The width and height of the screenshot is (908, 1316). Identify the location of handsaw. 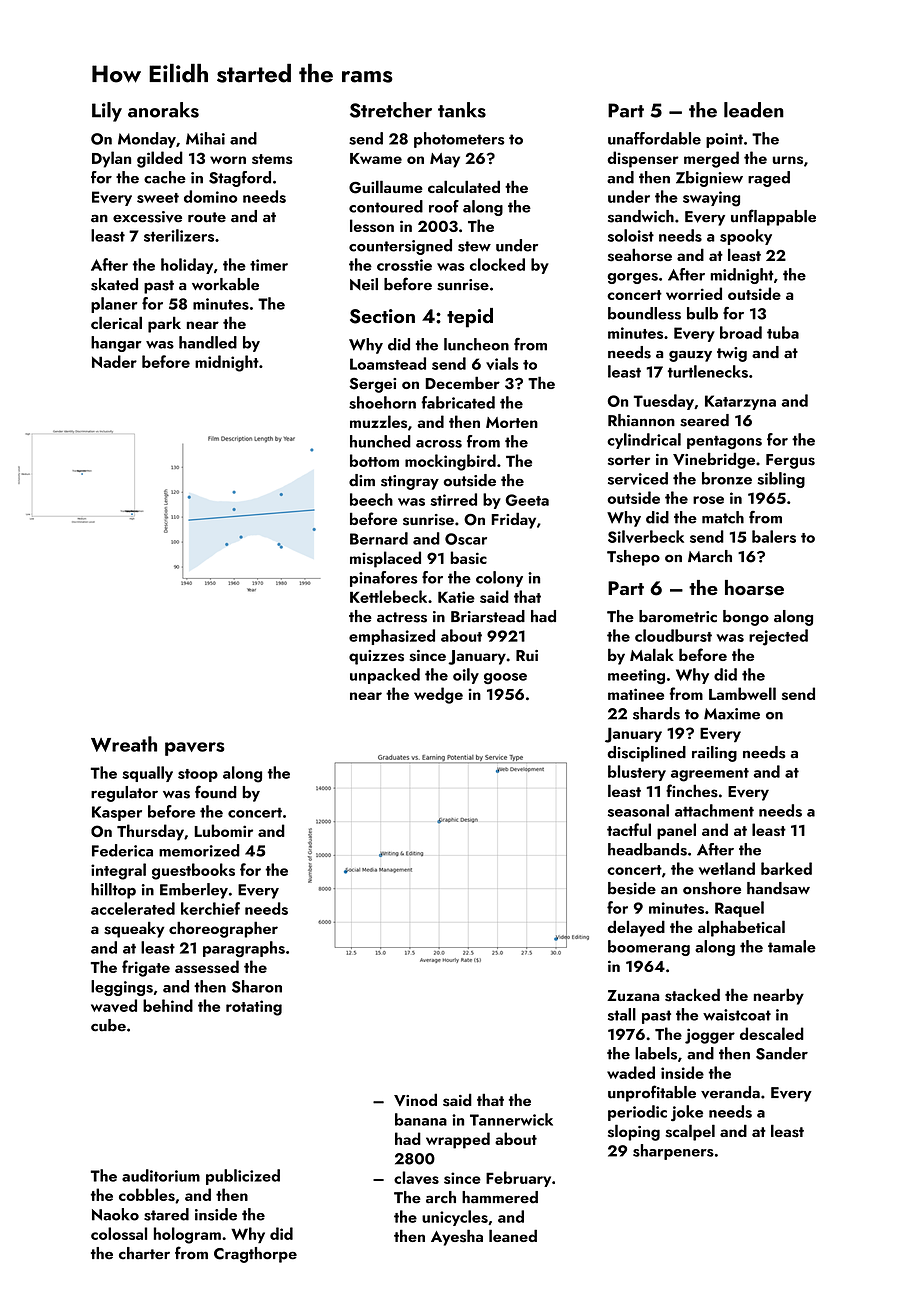
(778, 888).
